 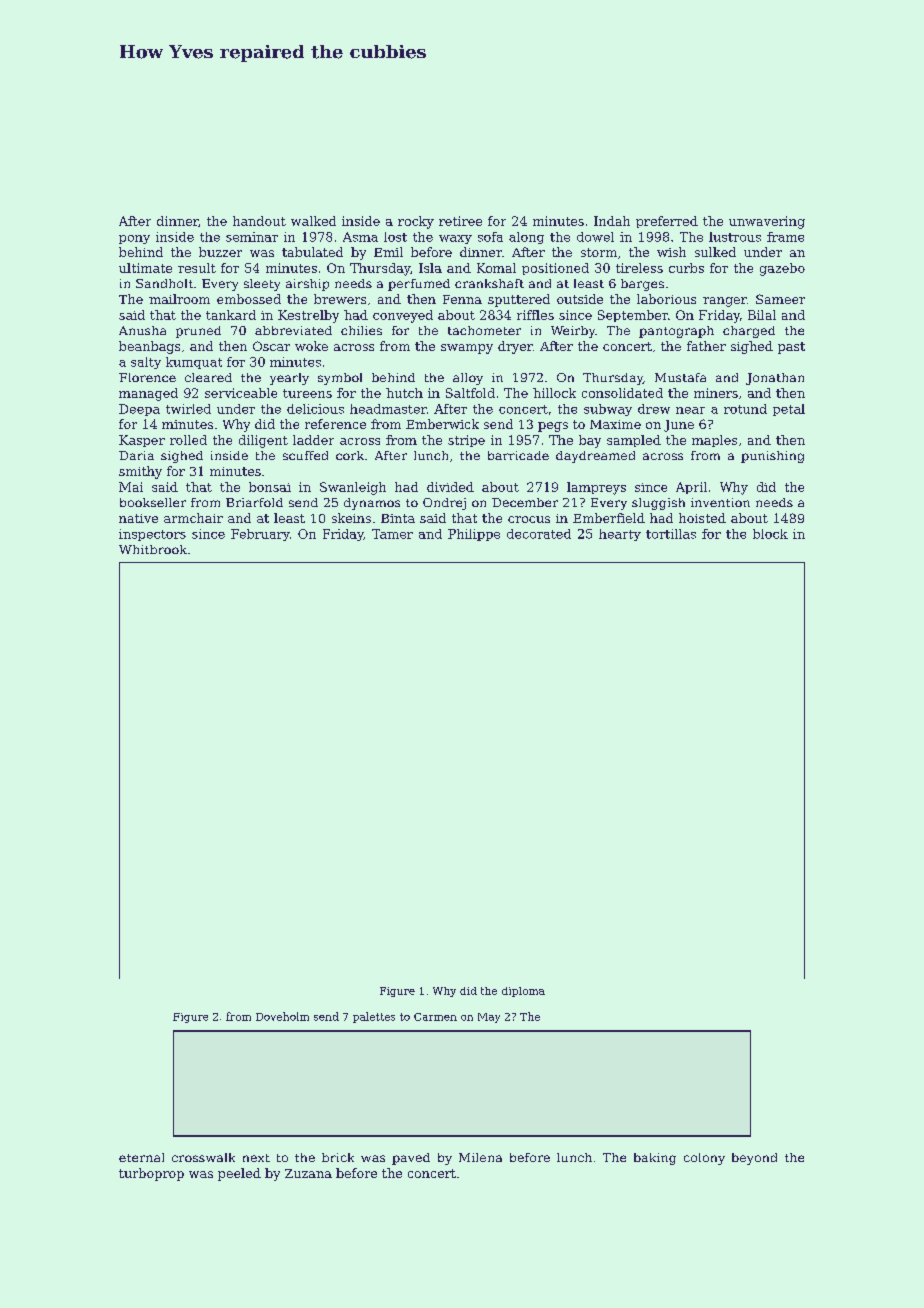 What do you see at coordinates (259, 221) in the screenshot?
I see `handout` at bounding box center [259, 221].
